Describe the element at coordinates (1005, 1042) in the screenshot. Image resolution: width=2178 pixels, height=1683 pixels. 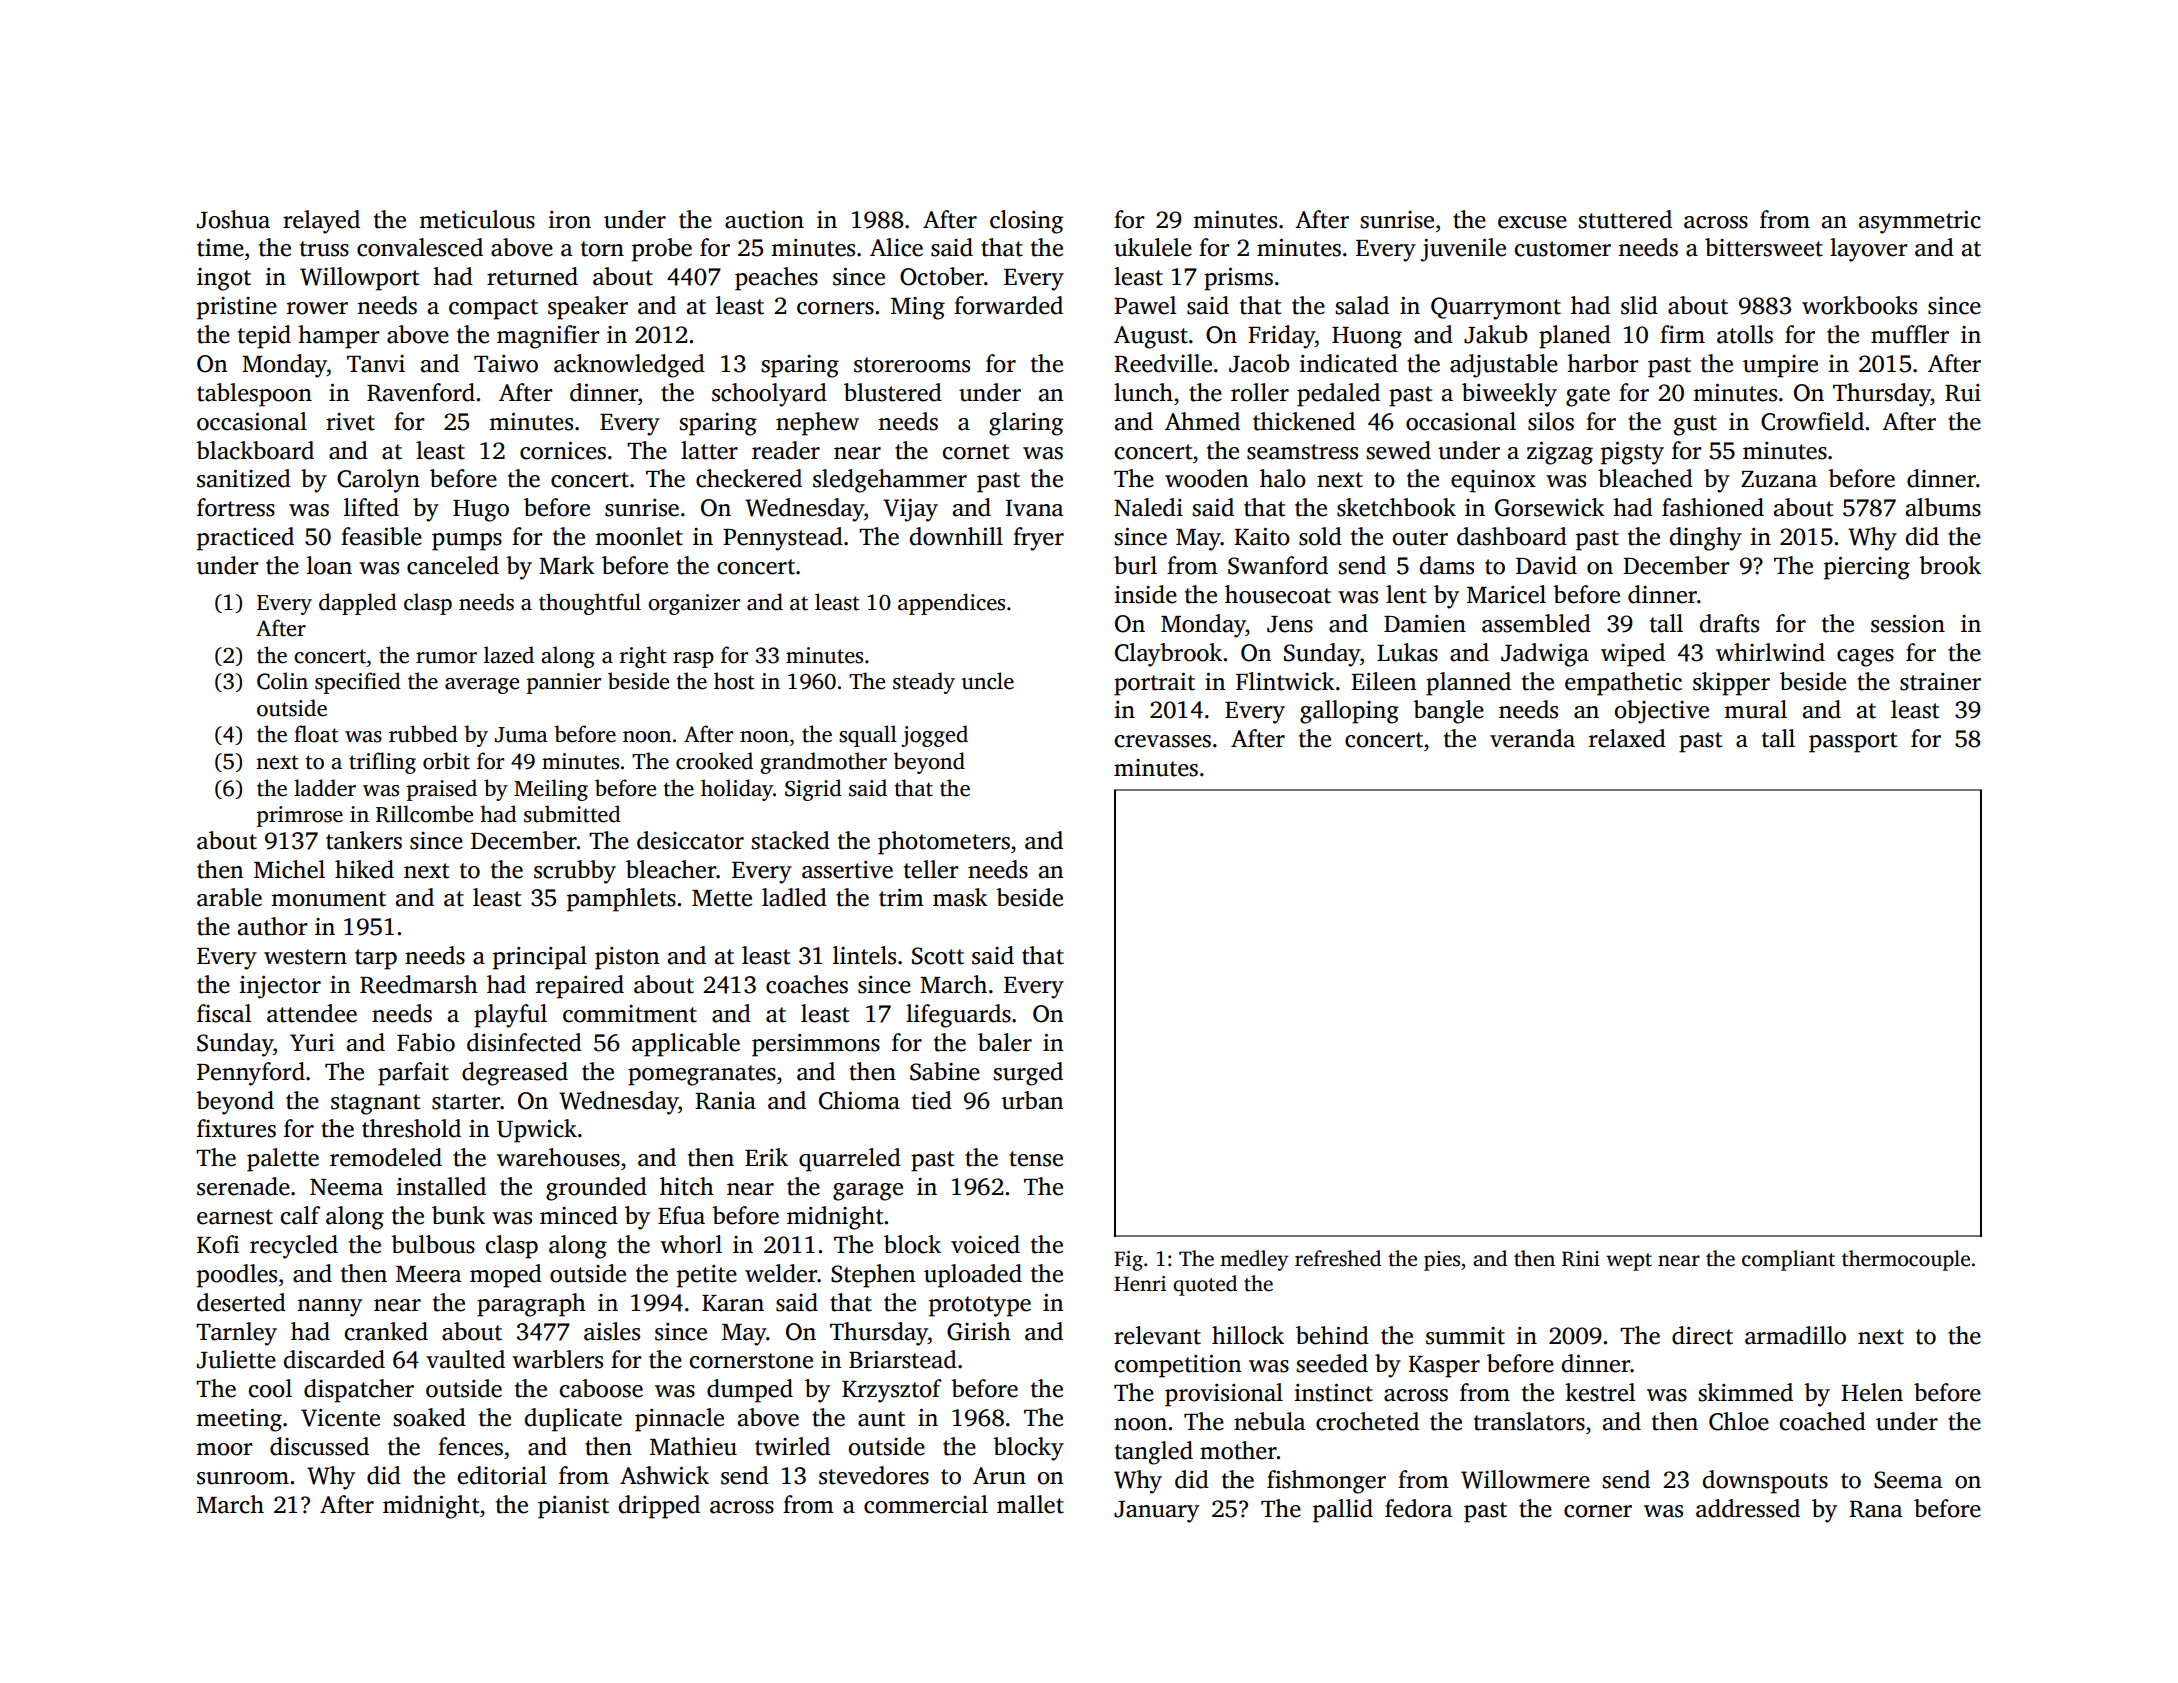
I see `baler` at that location.
